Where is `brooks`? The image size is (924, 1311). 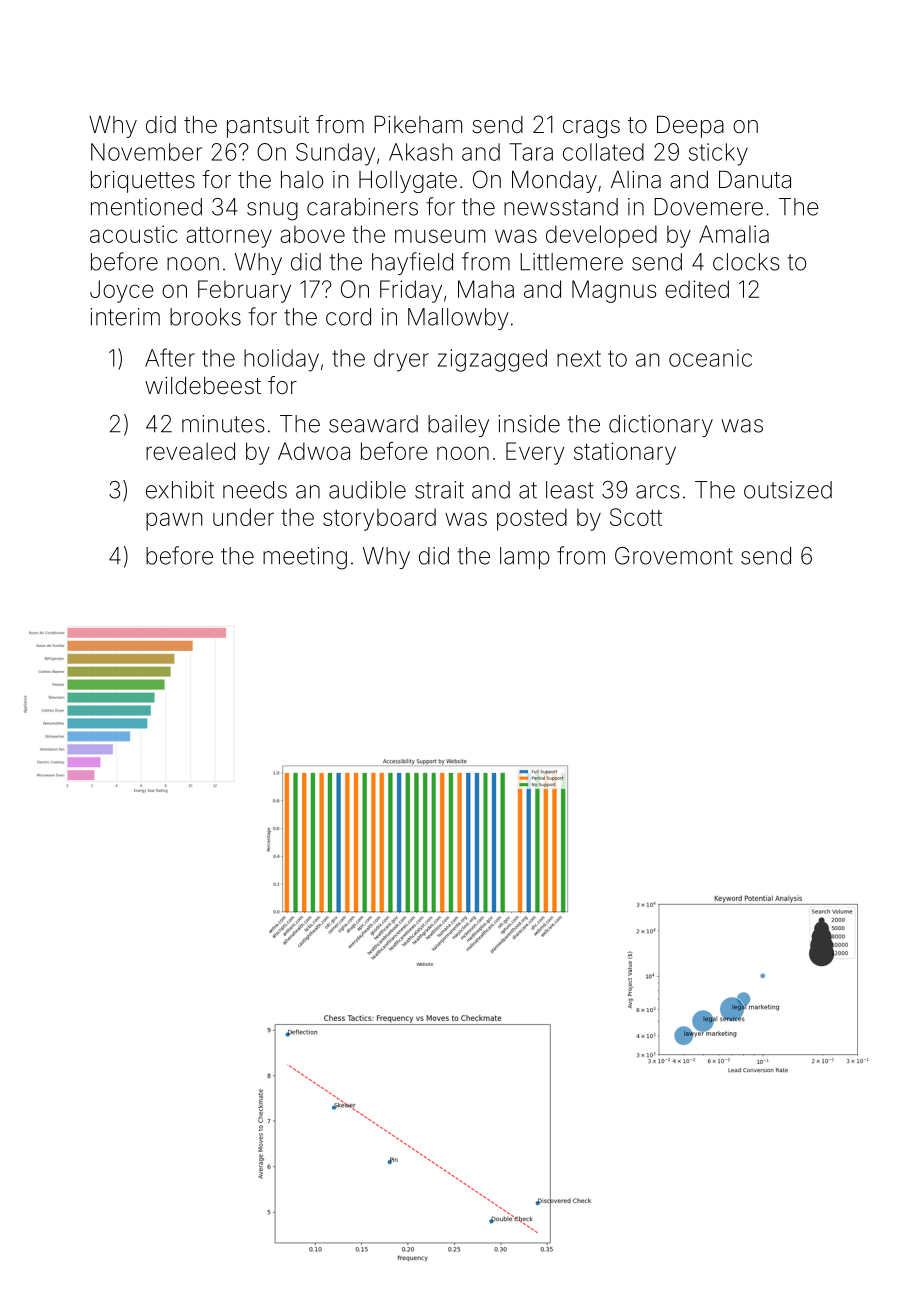
brooks is located at coordinates (205, 317).
